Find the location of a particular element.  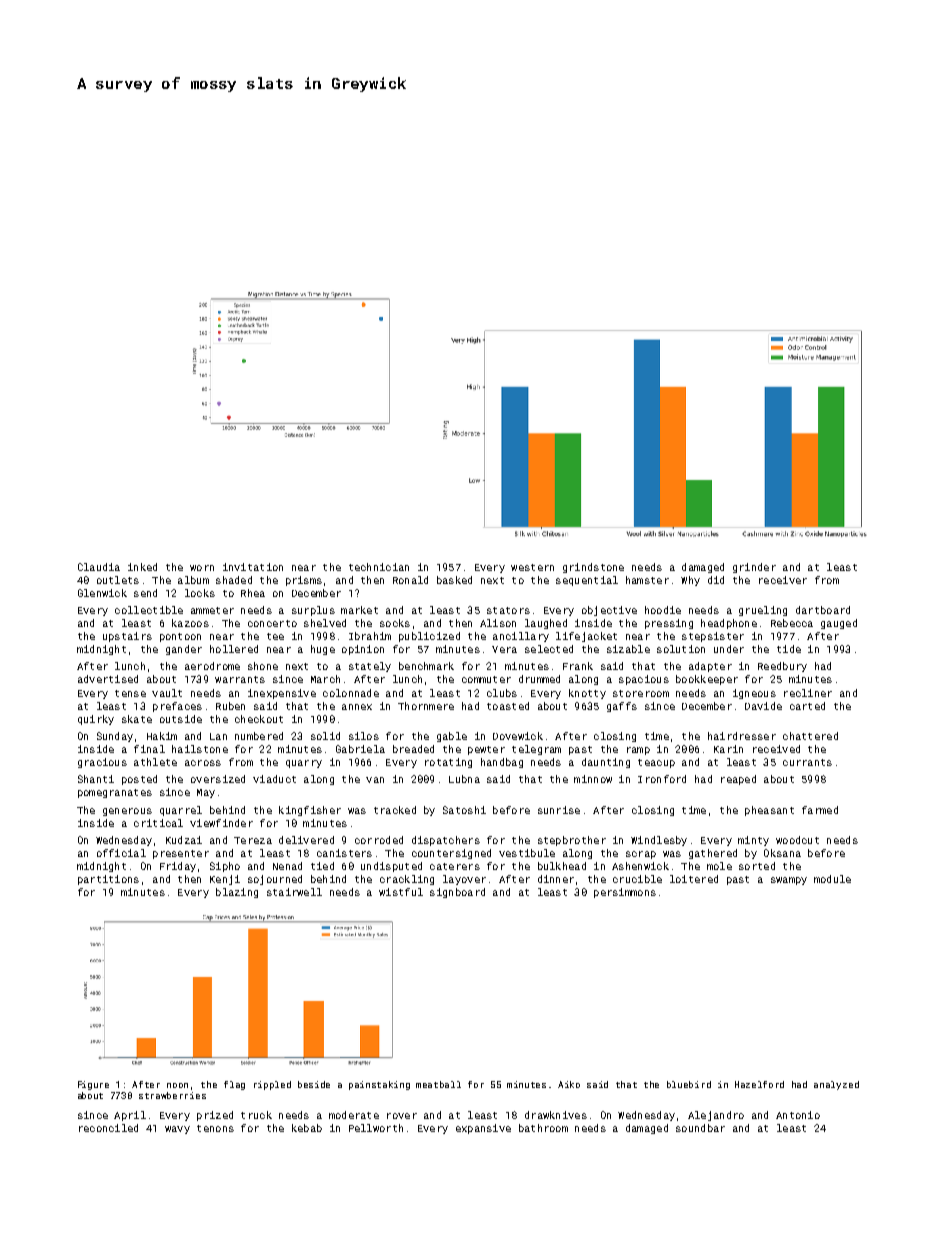

gauged is located at coordinates (839, 624).
